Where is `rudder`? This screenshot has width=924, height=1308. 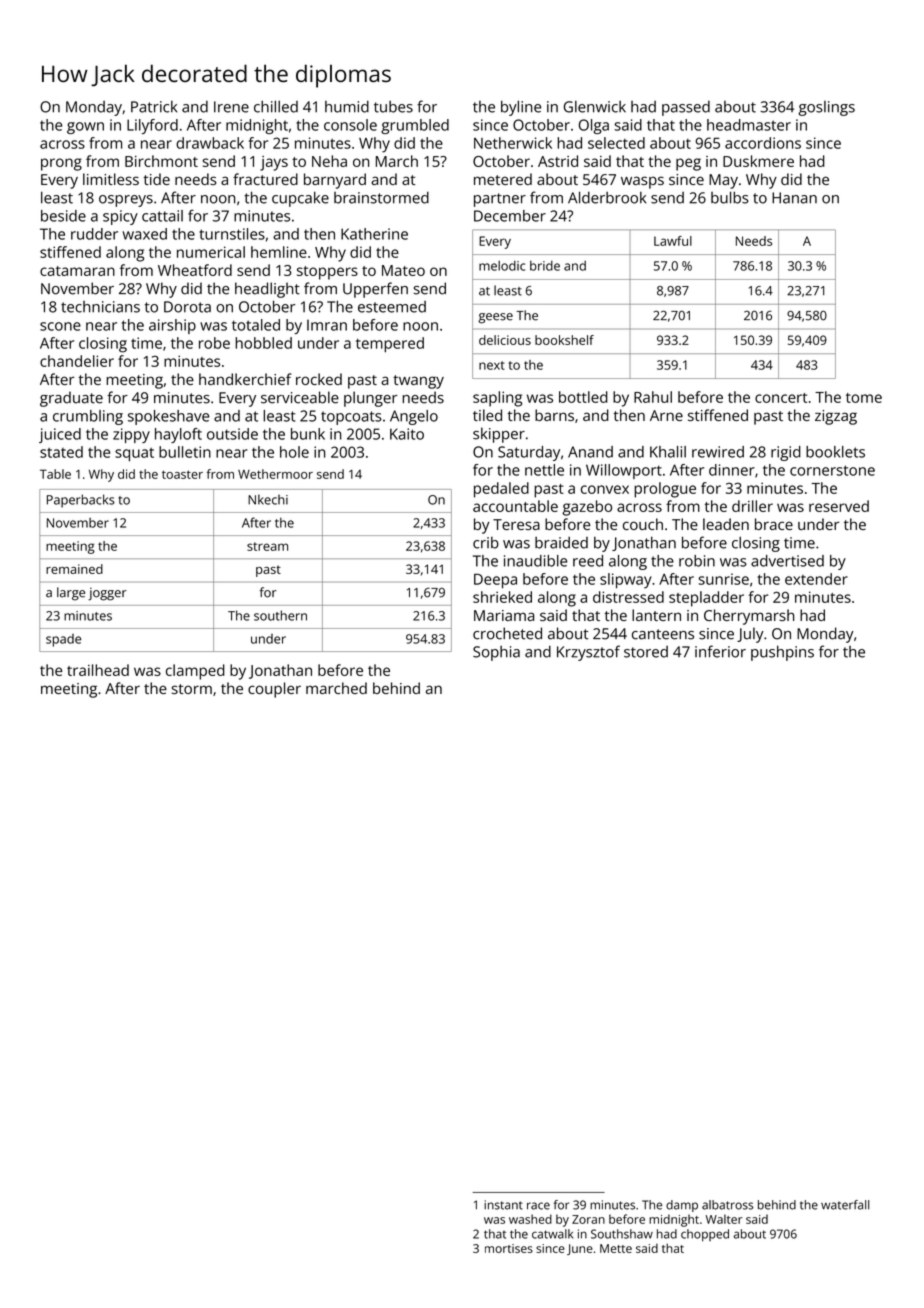
rudder is located at coordinates (94, 234).
